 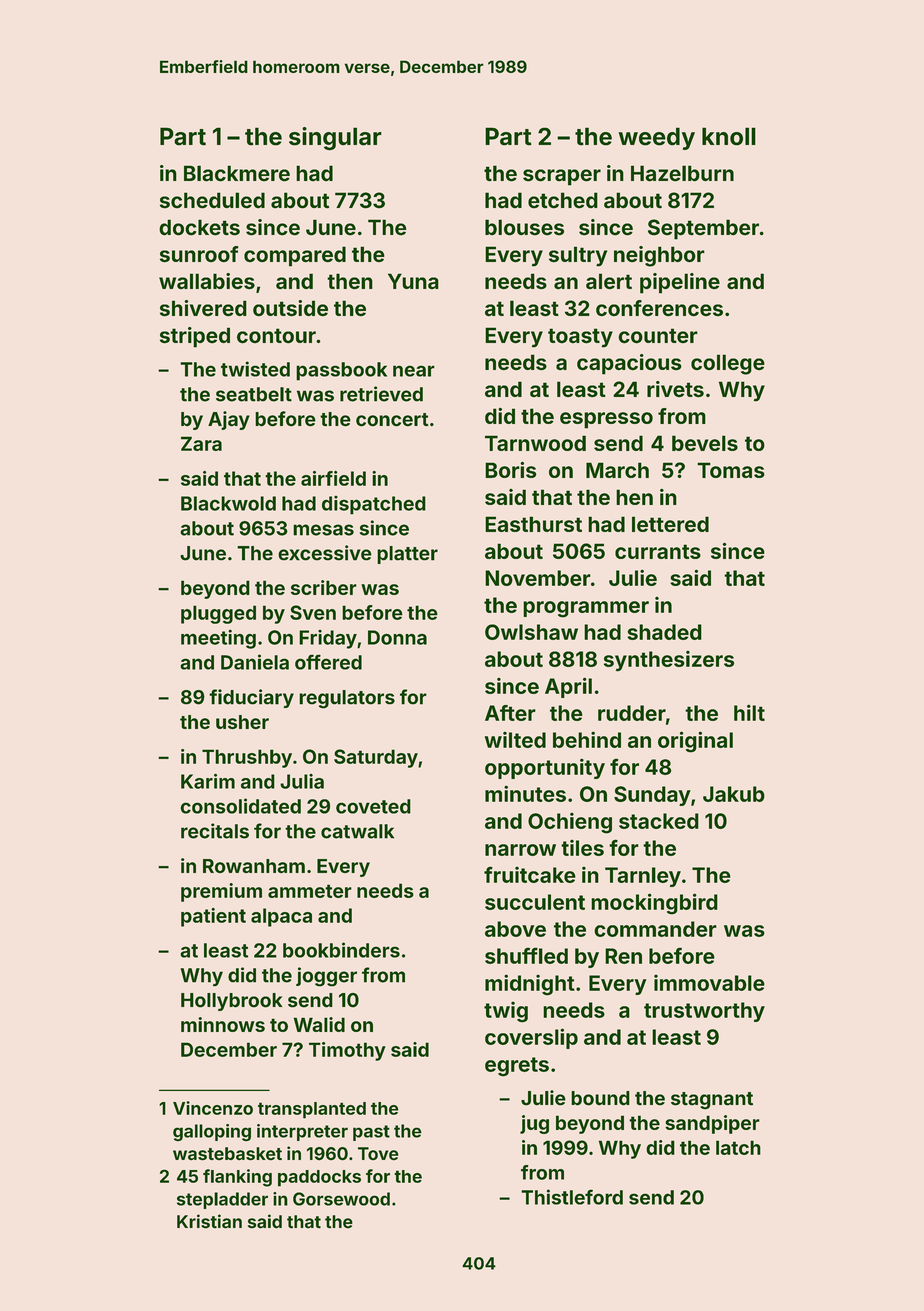 What do you see at coordinates (222, 1200) in the document?
I see `stepladder` at bounding box center [222, 1200].
